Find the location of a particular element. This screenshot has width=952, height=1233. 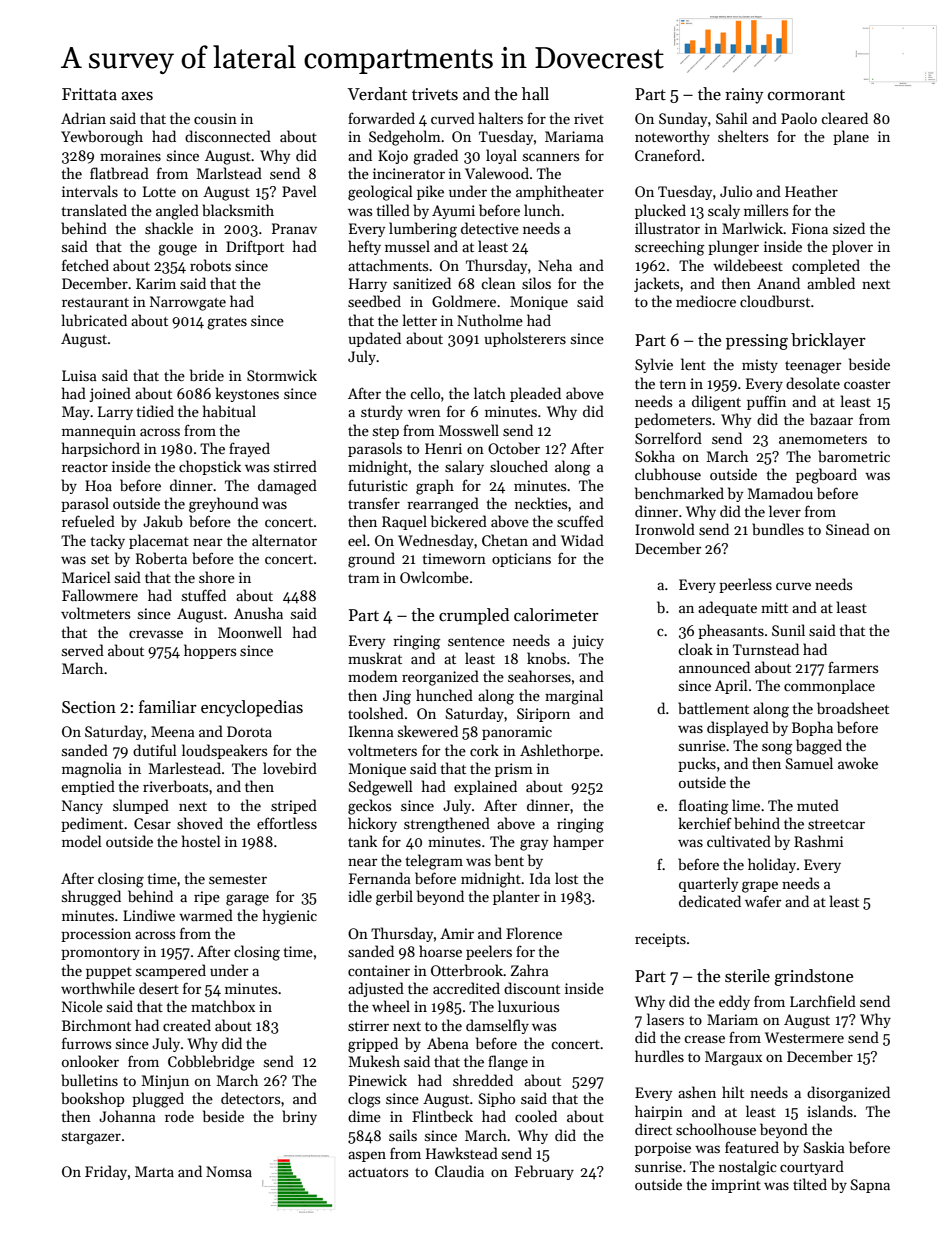

shrugged is located at coordinates (91, 898).
